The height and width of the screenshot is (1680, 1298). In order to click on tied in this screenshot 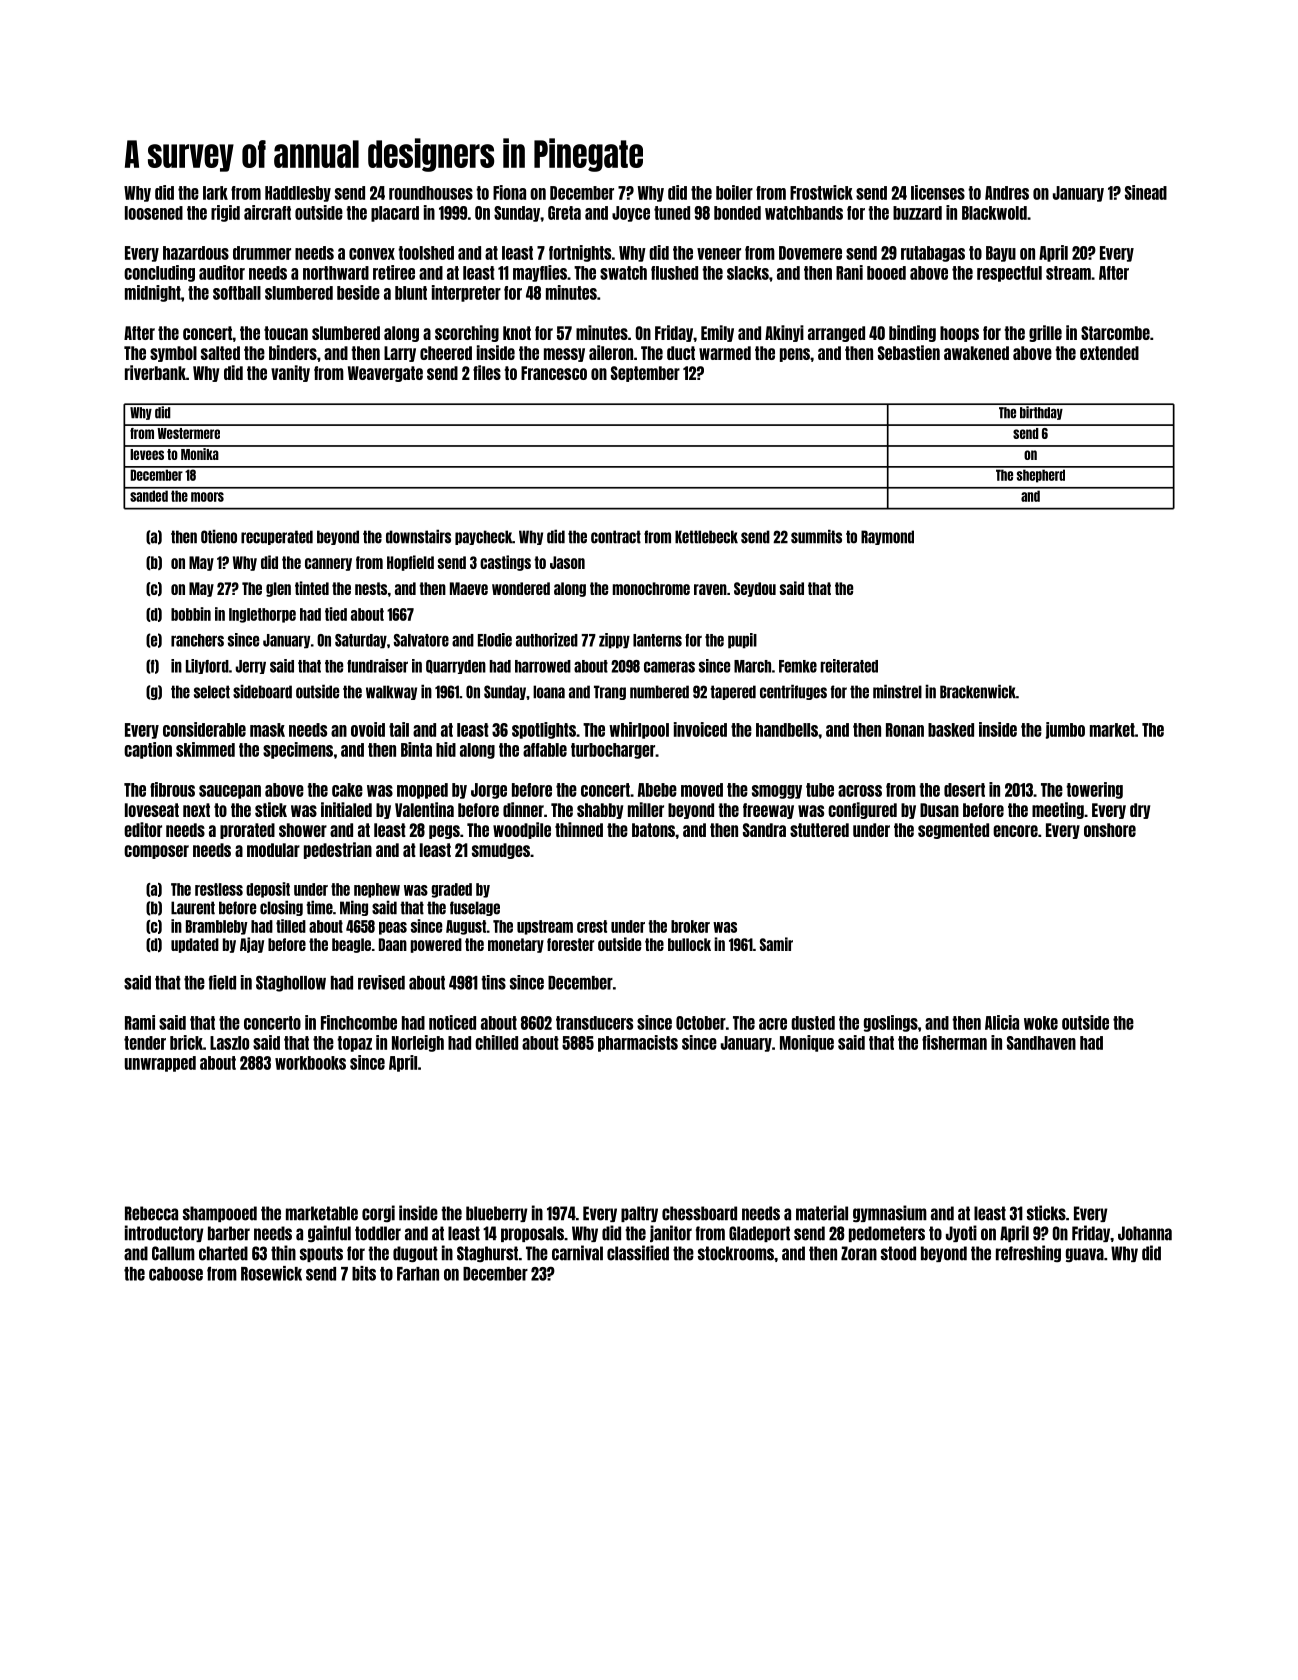, I will do `click(336, 614)`.
